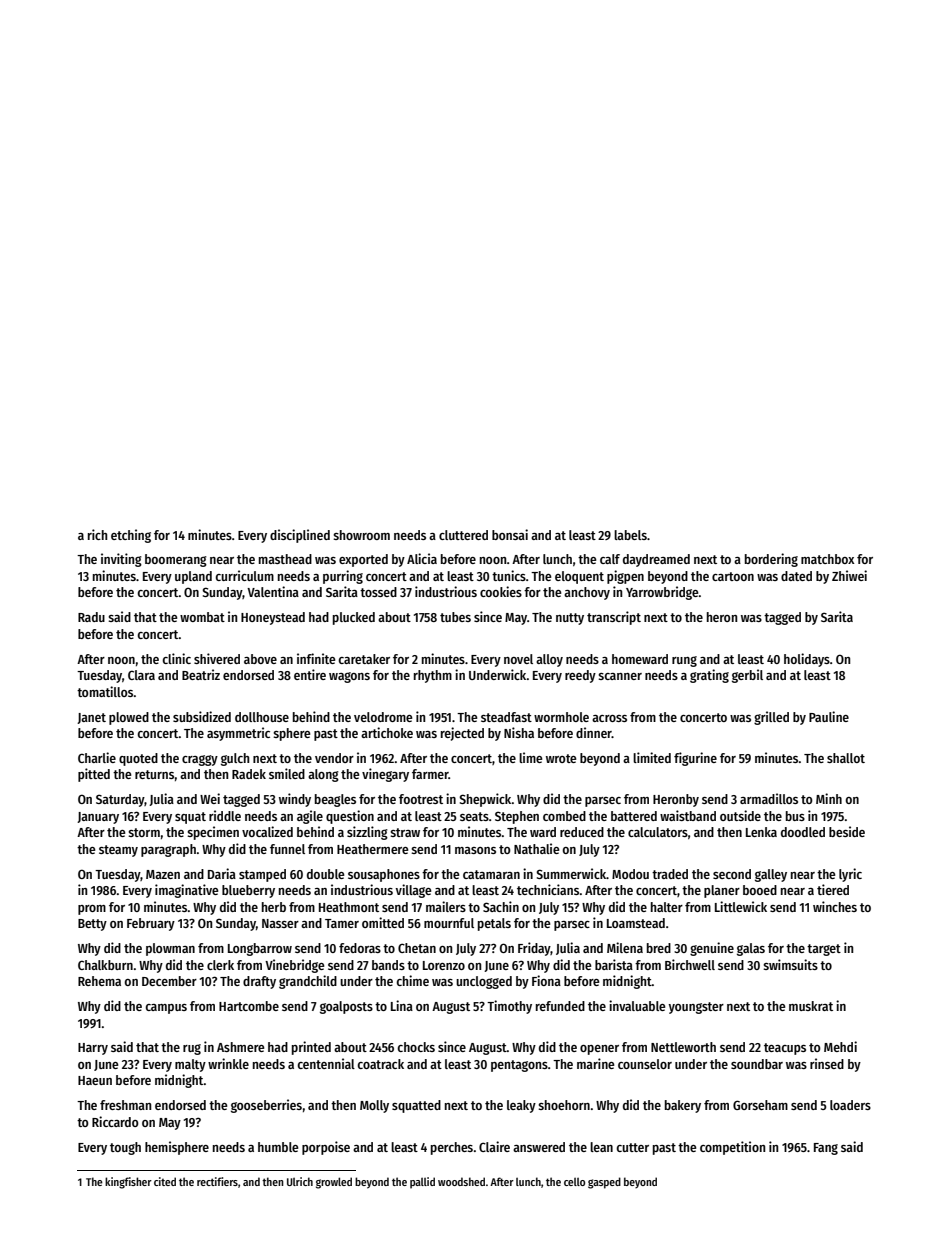 This screenshot has height=1233, width=952. I want to click on rectifiers, so click(217, 1181).
